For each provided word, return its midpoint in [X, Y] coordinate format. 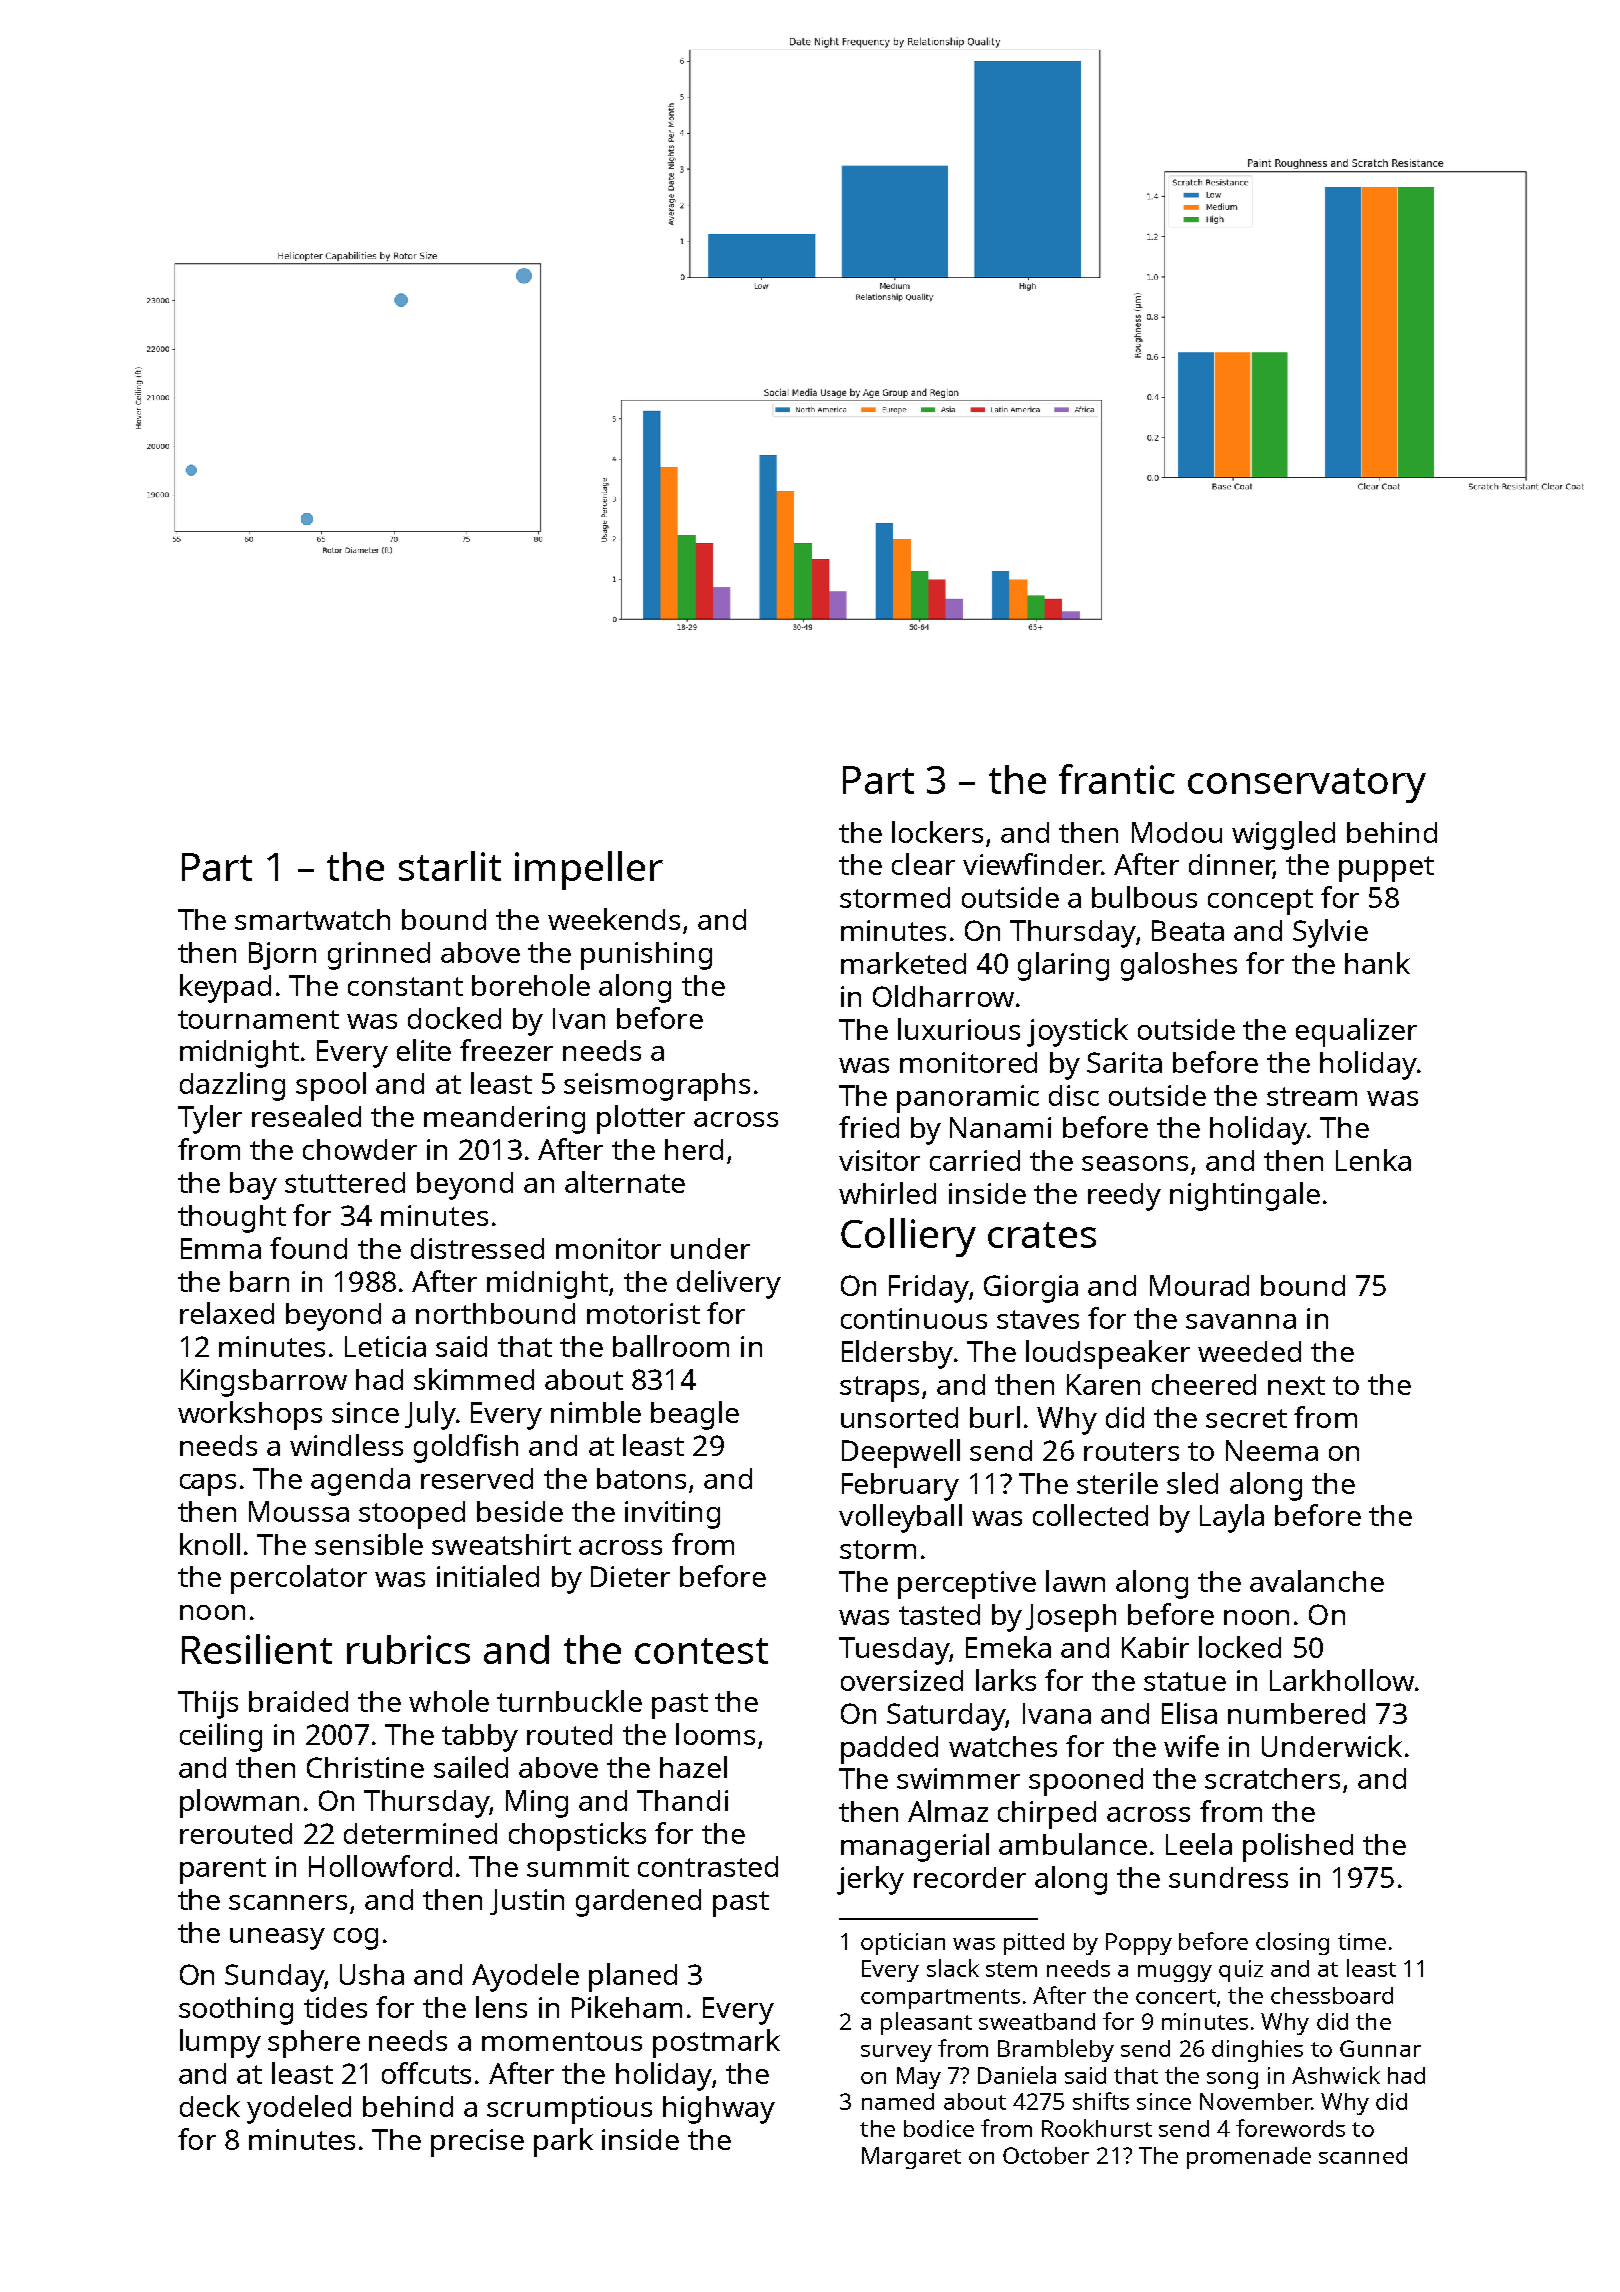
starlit [450, 866]
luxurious [959, 1029]
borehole [531, 985]
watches [1003, 1746]
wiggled [1283, 835]
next [1296, 1385]
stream [1312, 1096]
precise [477, 2143]
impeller [589, 870]
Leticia [385, 1346]
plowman [239, 1803]
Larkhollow [1342, 1680]
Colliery [908, 1237]
